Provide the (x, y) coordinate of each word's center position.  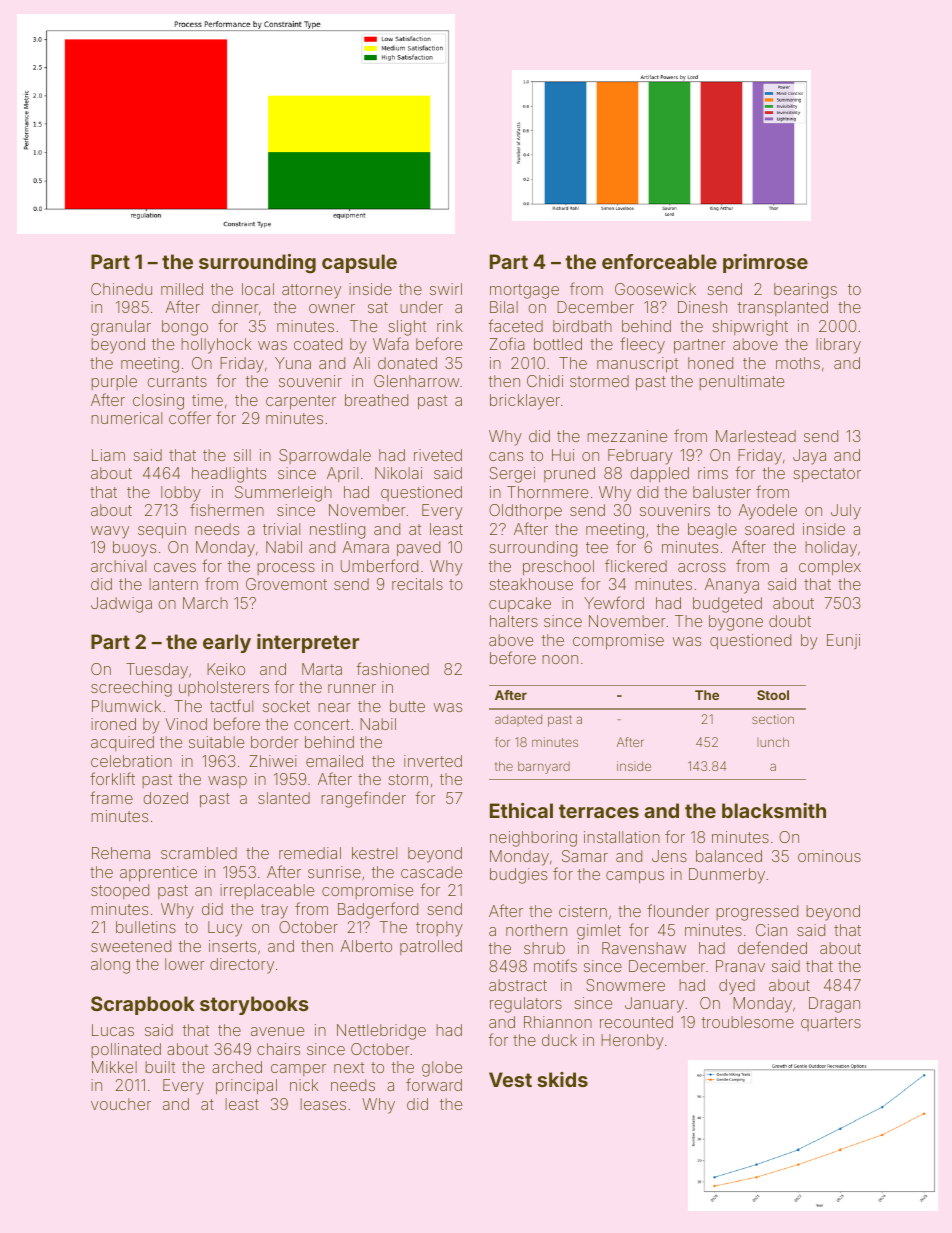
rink (450, 326)
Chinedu (121, 289)
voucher (121, 1104)
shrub (544, 948)
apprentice (158, 873)
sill (242, 455)
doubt (790, 621)
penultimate (741, 382)
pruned (569, 474)
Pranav (740, 966)
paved (418, 549)
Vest (510, 1079)
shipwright (750, 328)
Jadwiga (121, 605)
